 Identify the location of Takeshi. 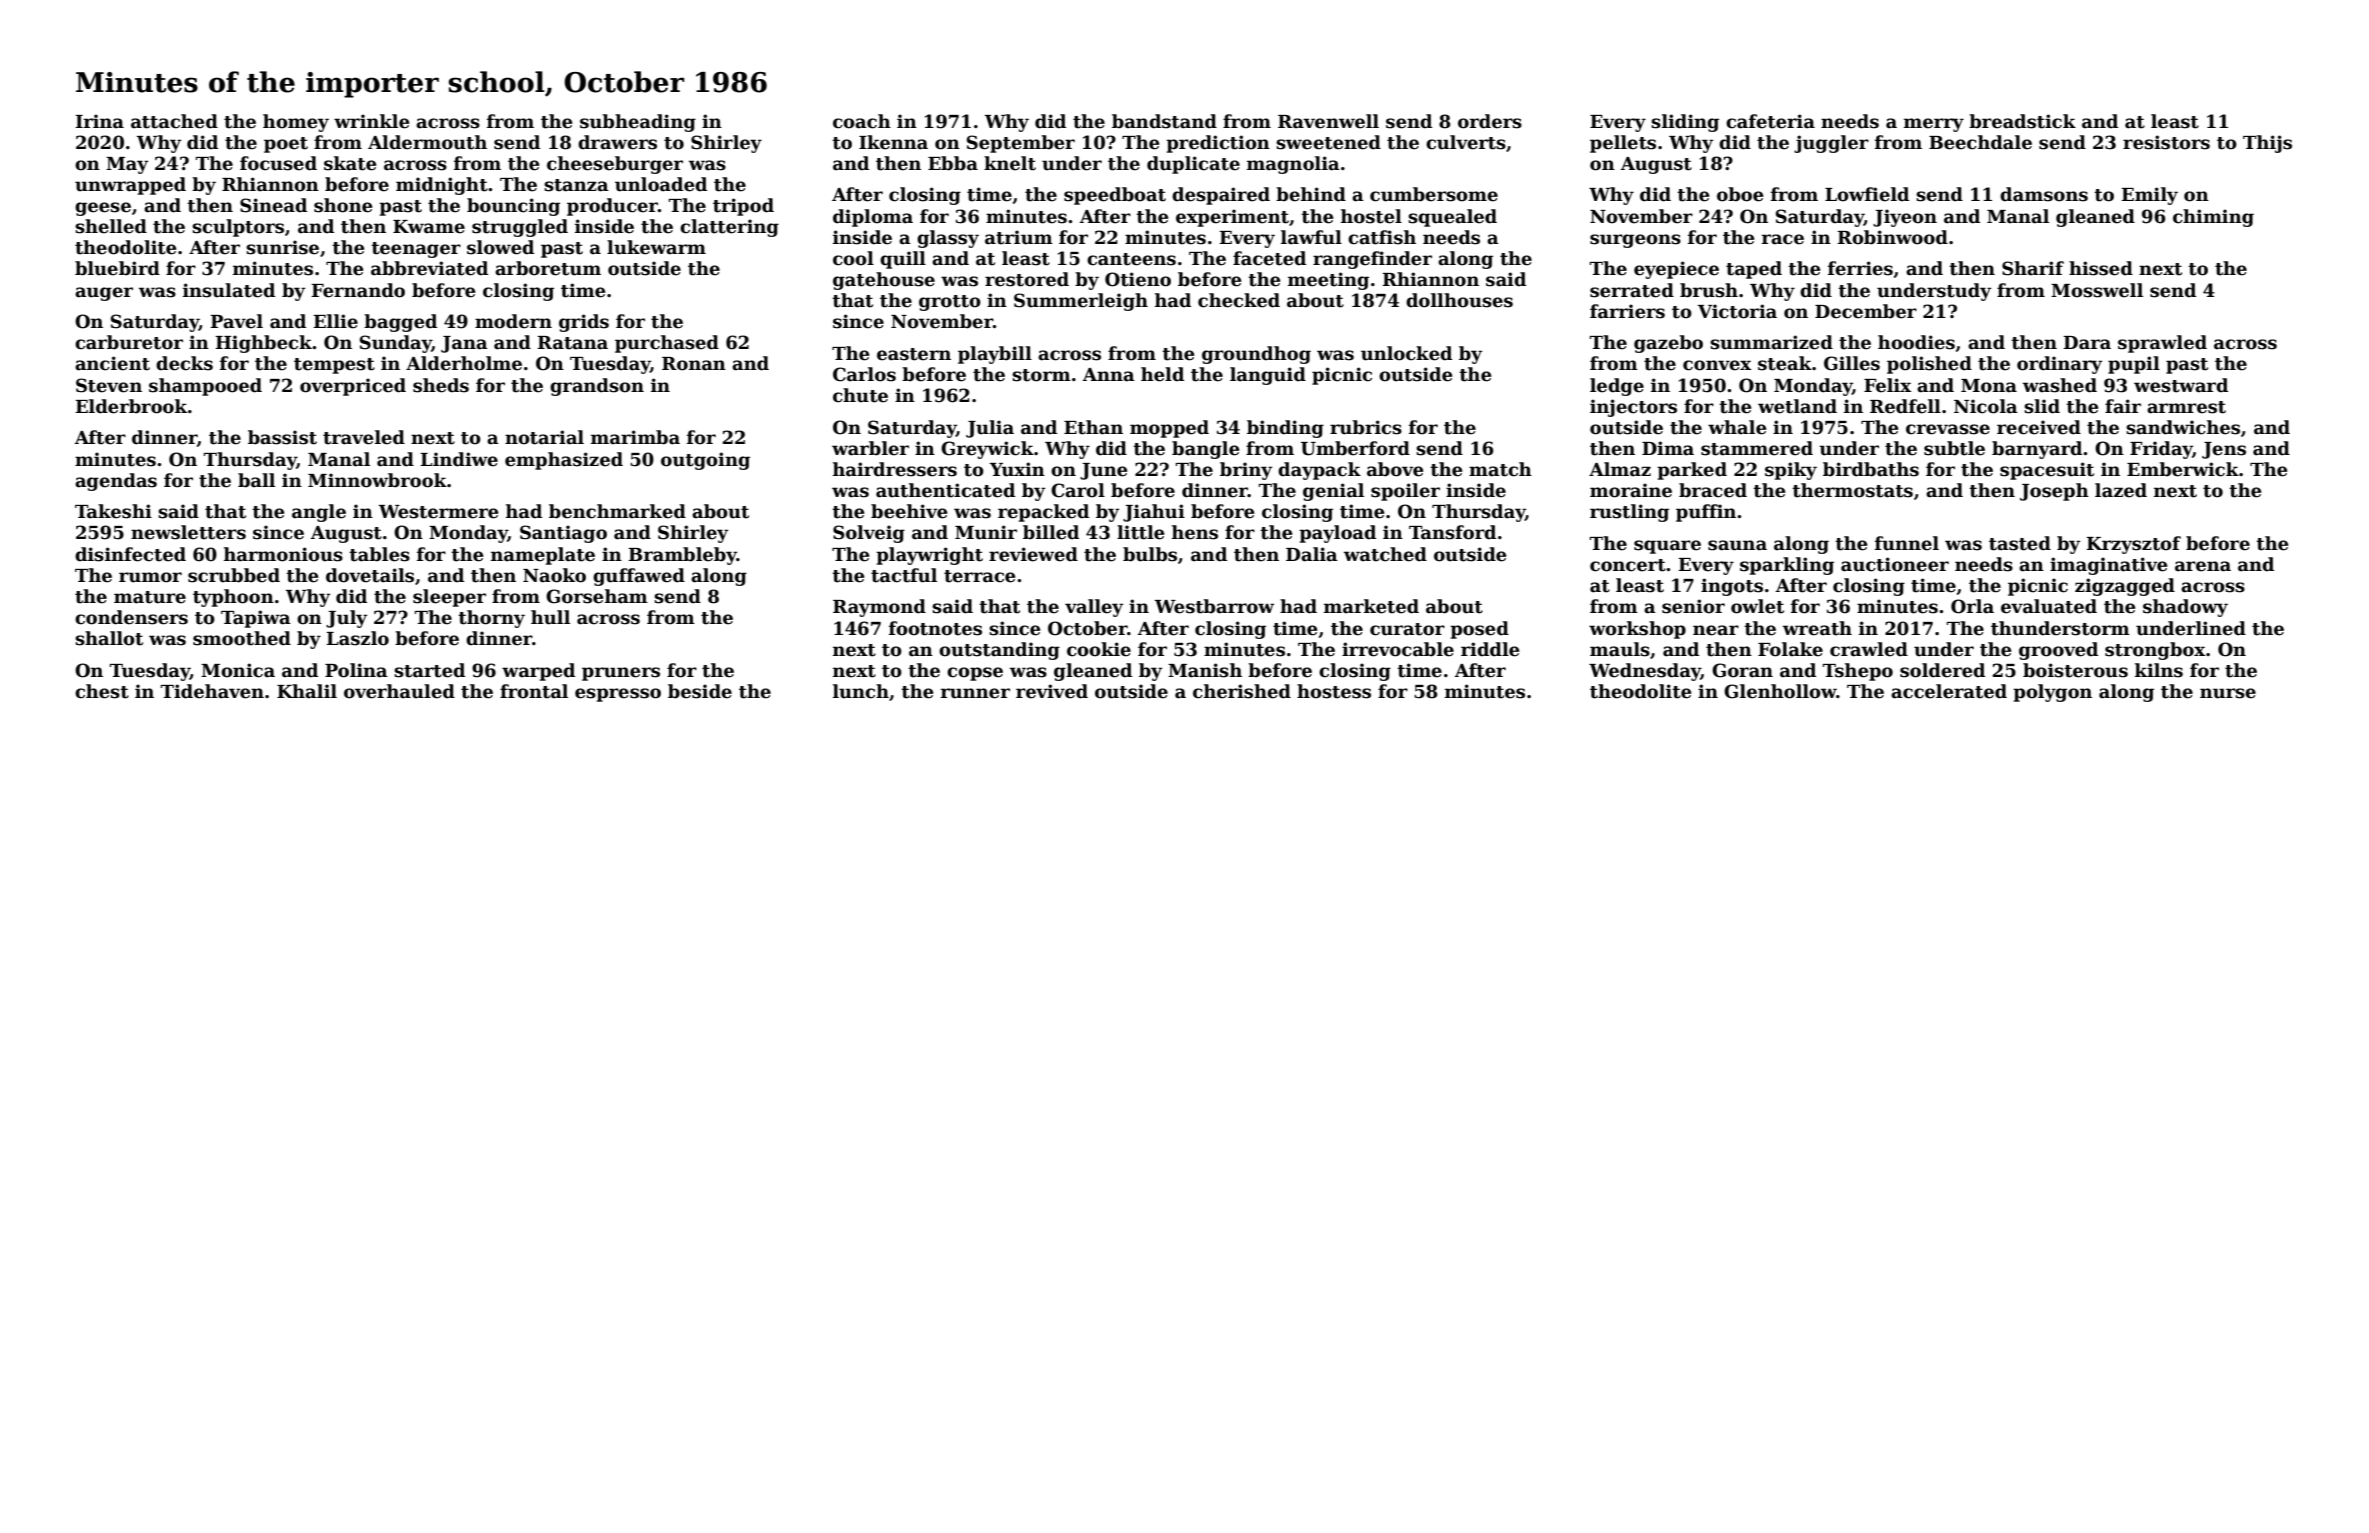
(113, 511).
